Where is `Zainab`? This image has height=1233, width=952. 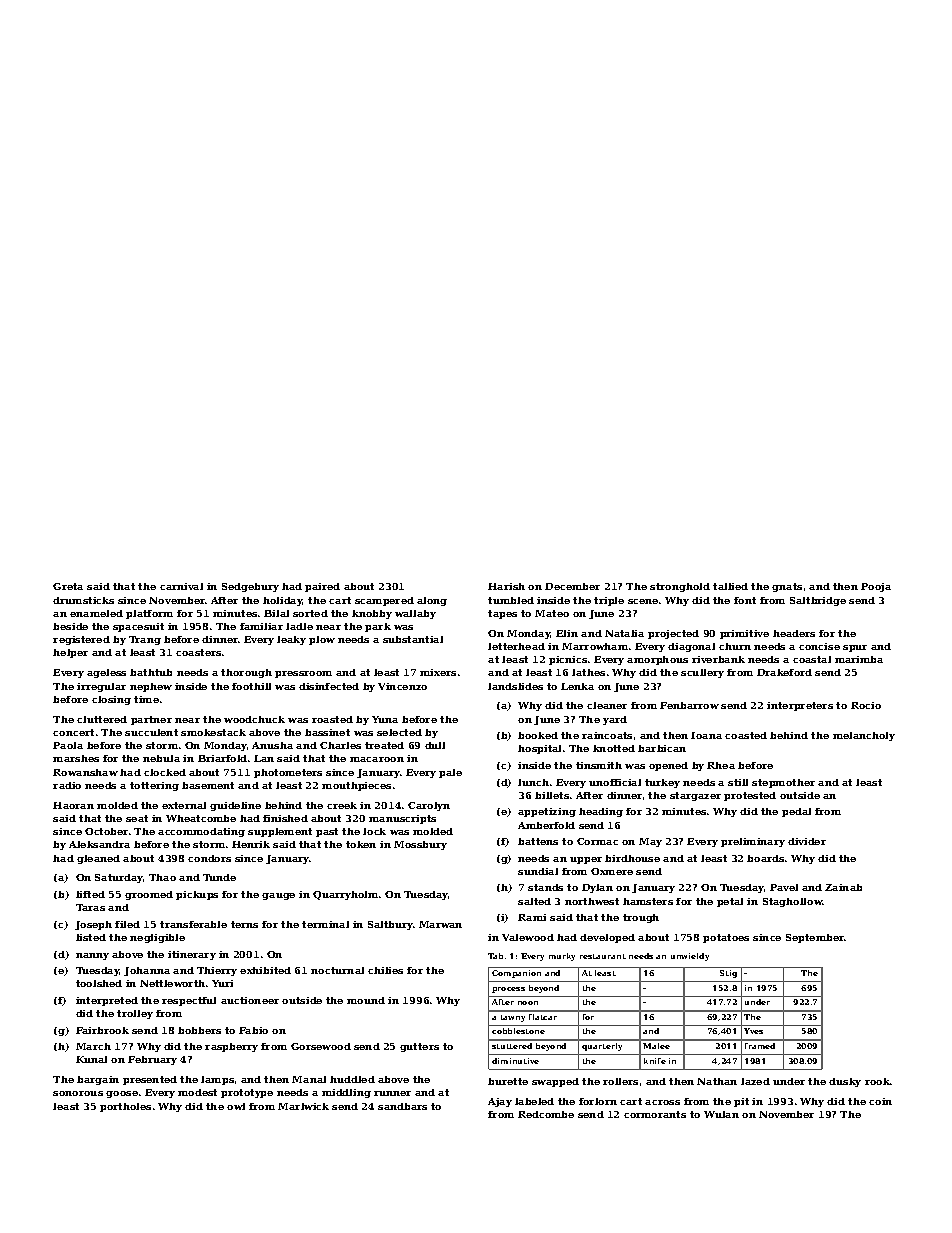 Zainab is located at coordinates (843, 887).
